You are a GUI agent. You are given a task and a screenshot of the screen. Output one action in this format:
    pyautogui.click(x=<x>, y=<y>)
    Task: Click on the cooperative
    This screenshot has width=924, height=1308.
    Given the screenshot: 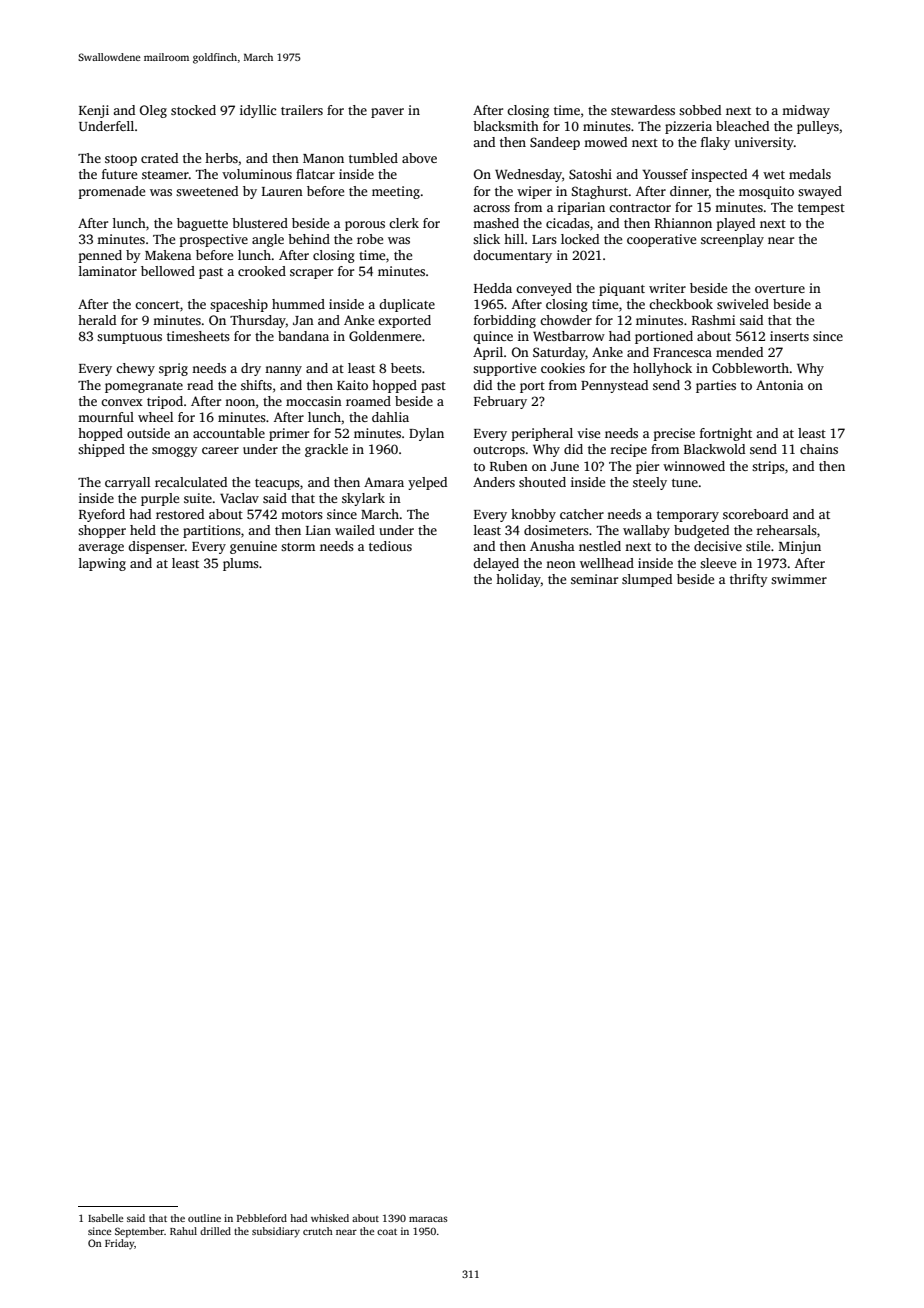 What is the action you would take?
    pyautogui.click(x=661, y=240)
